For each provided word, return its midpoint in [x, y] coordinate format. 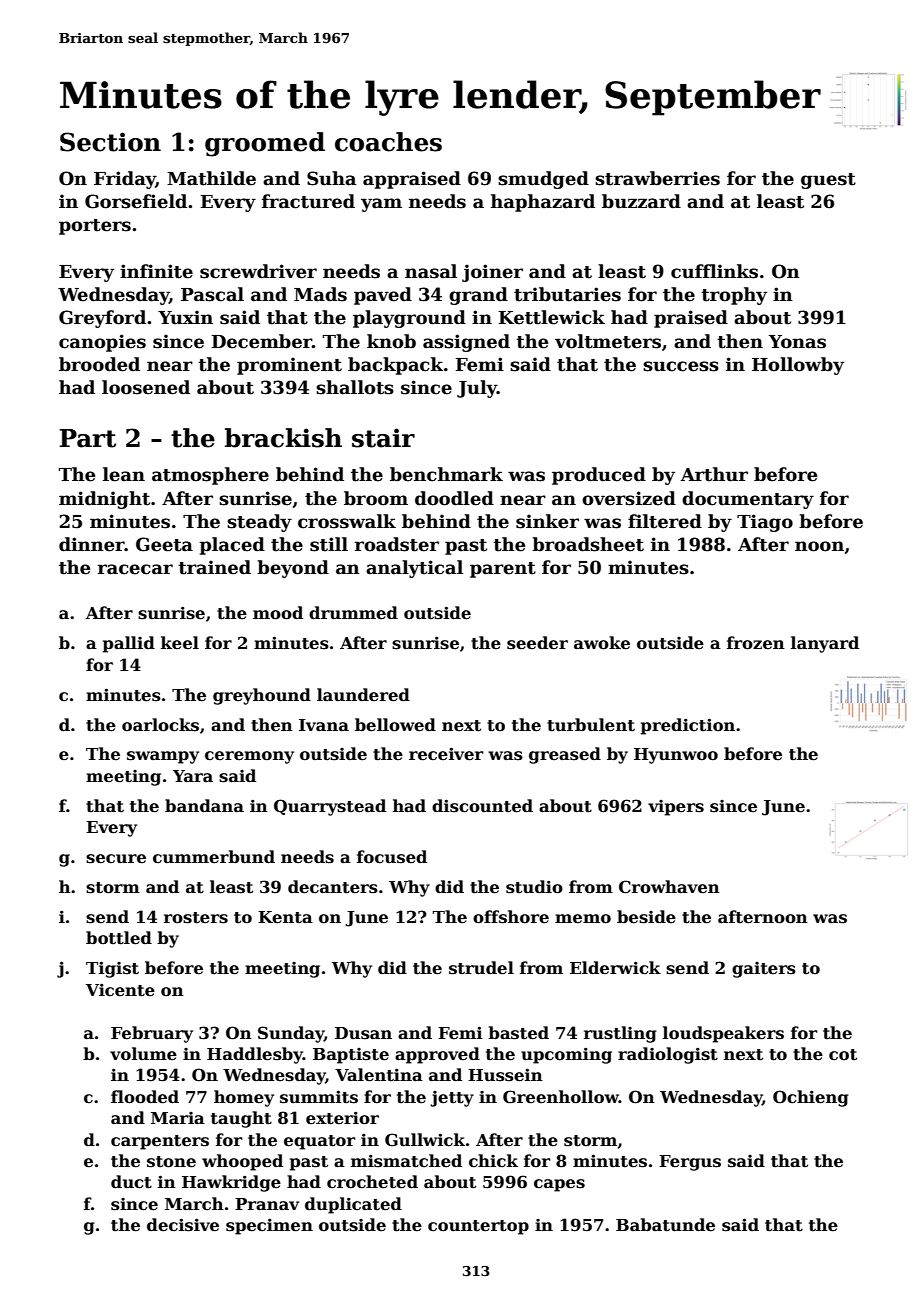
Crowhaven [669, 887]
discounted [482, 806]
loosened [146, 387]
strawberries [657, 178]
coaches [388, 142]
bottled [119, 938]
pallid [129, 644]
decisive [183, 1225]
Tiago [765, 523]
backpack [395, 366]
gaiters [764, 970]
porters [95, 227]
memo [583, 919]
